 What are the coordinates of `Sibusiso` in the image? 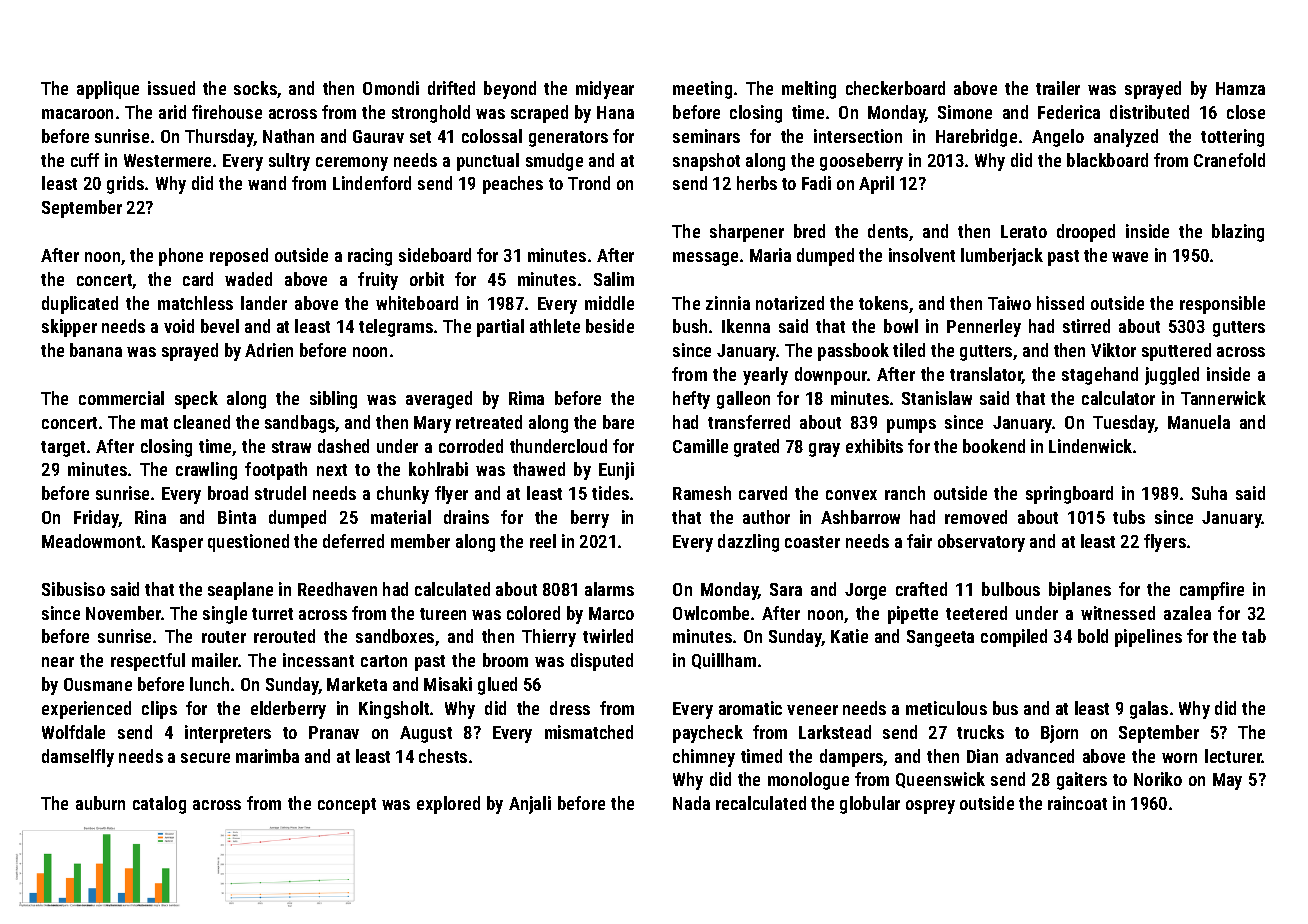 It's located at (73, 589).
